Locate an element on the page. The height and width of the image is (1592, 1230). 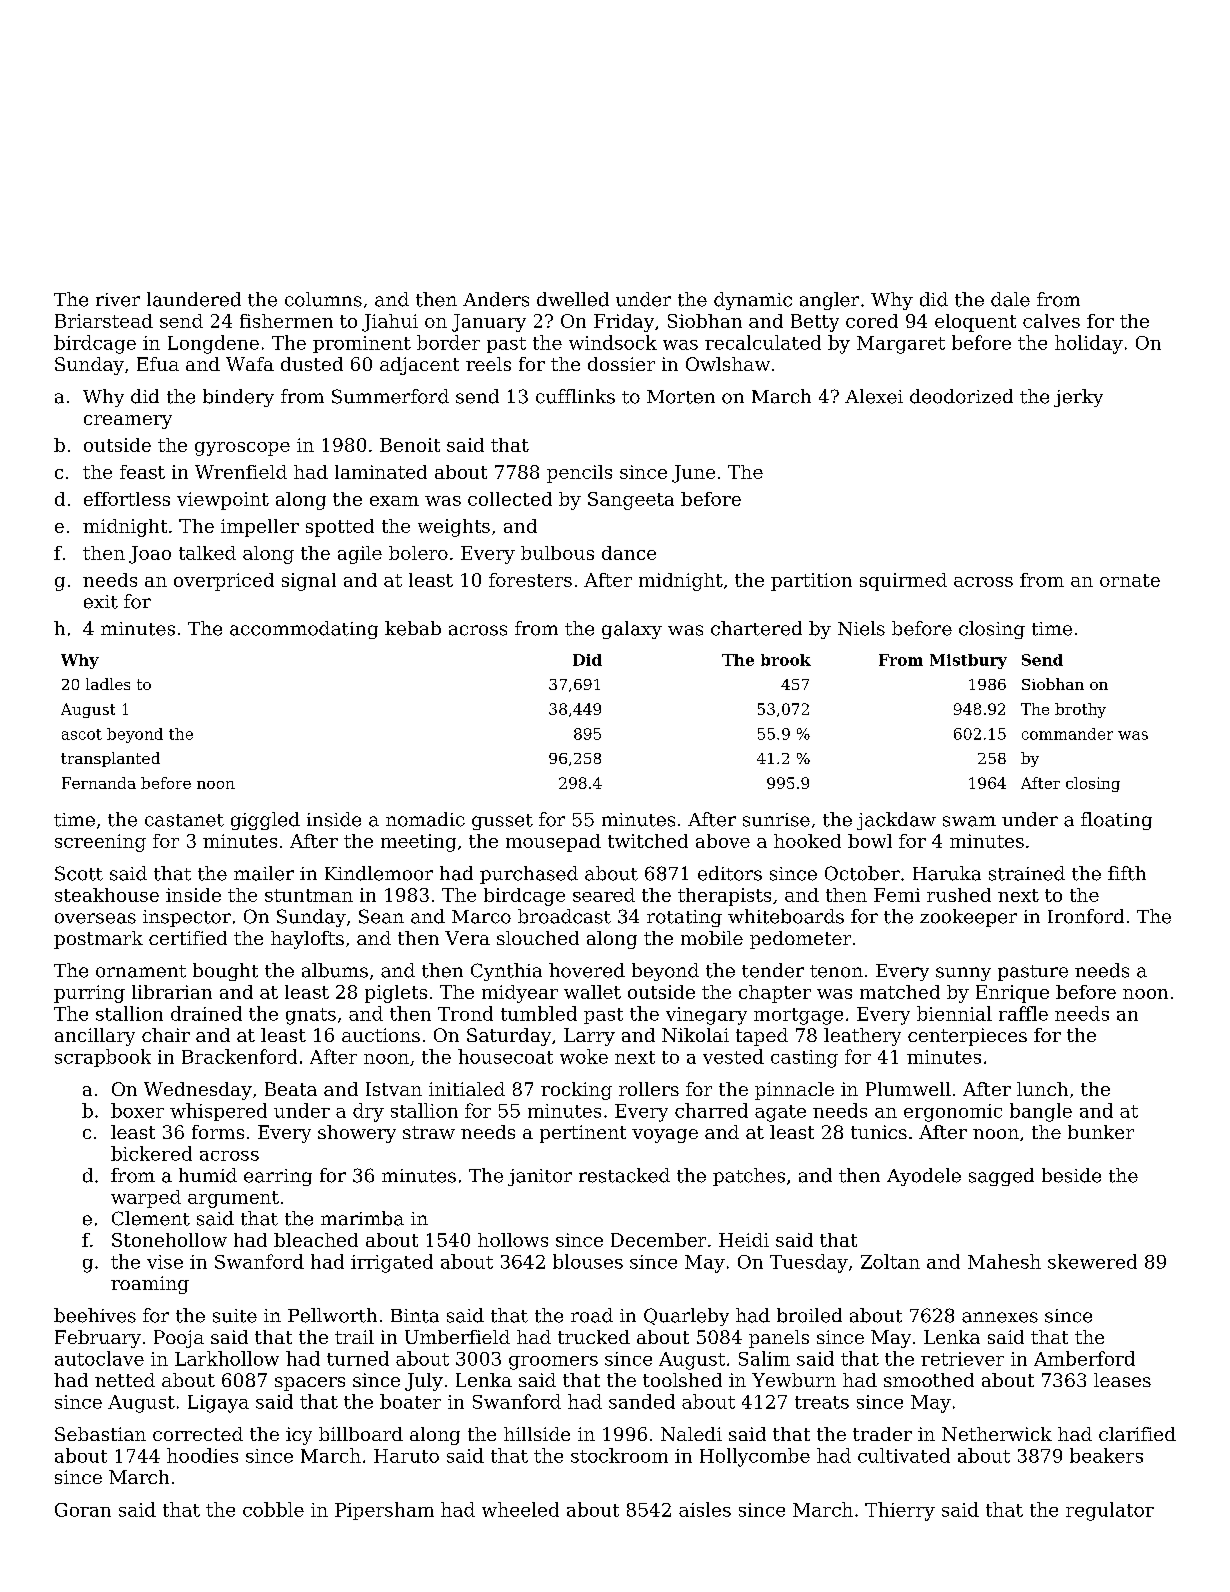
trader is located at coordinates (882, 1434).
